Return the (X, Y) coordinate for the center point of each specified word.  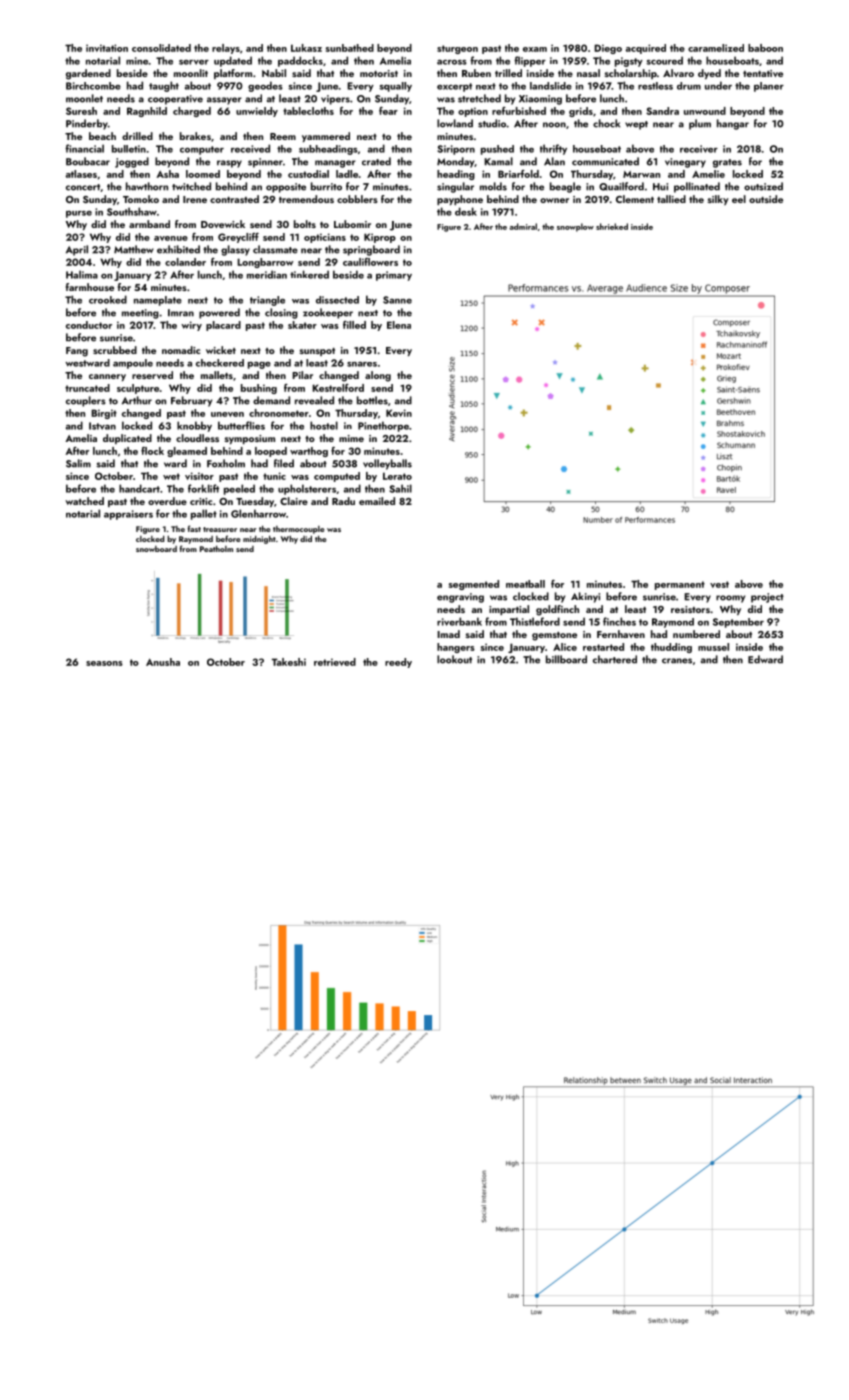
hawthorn (147, 186)
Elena (399, 325)
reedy (398, 663)
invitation (107, 48)
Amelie (708, 174)
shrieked (612, 226)
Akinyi (585, 597)
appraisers (128, 515)
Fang (77, 352)
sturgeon (457, 49)
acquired (646, 49)
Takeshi (289, 662)
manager (335, 164)
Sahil (400, 488)
